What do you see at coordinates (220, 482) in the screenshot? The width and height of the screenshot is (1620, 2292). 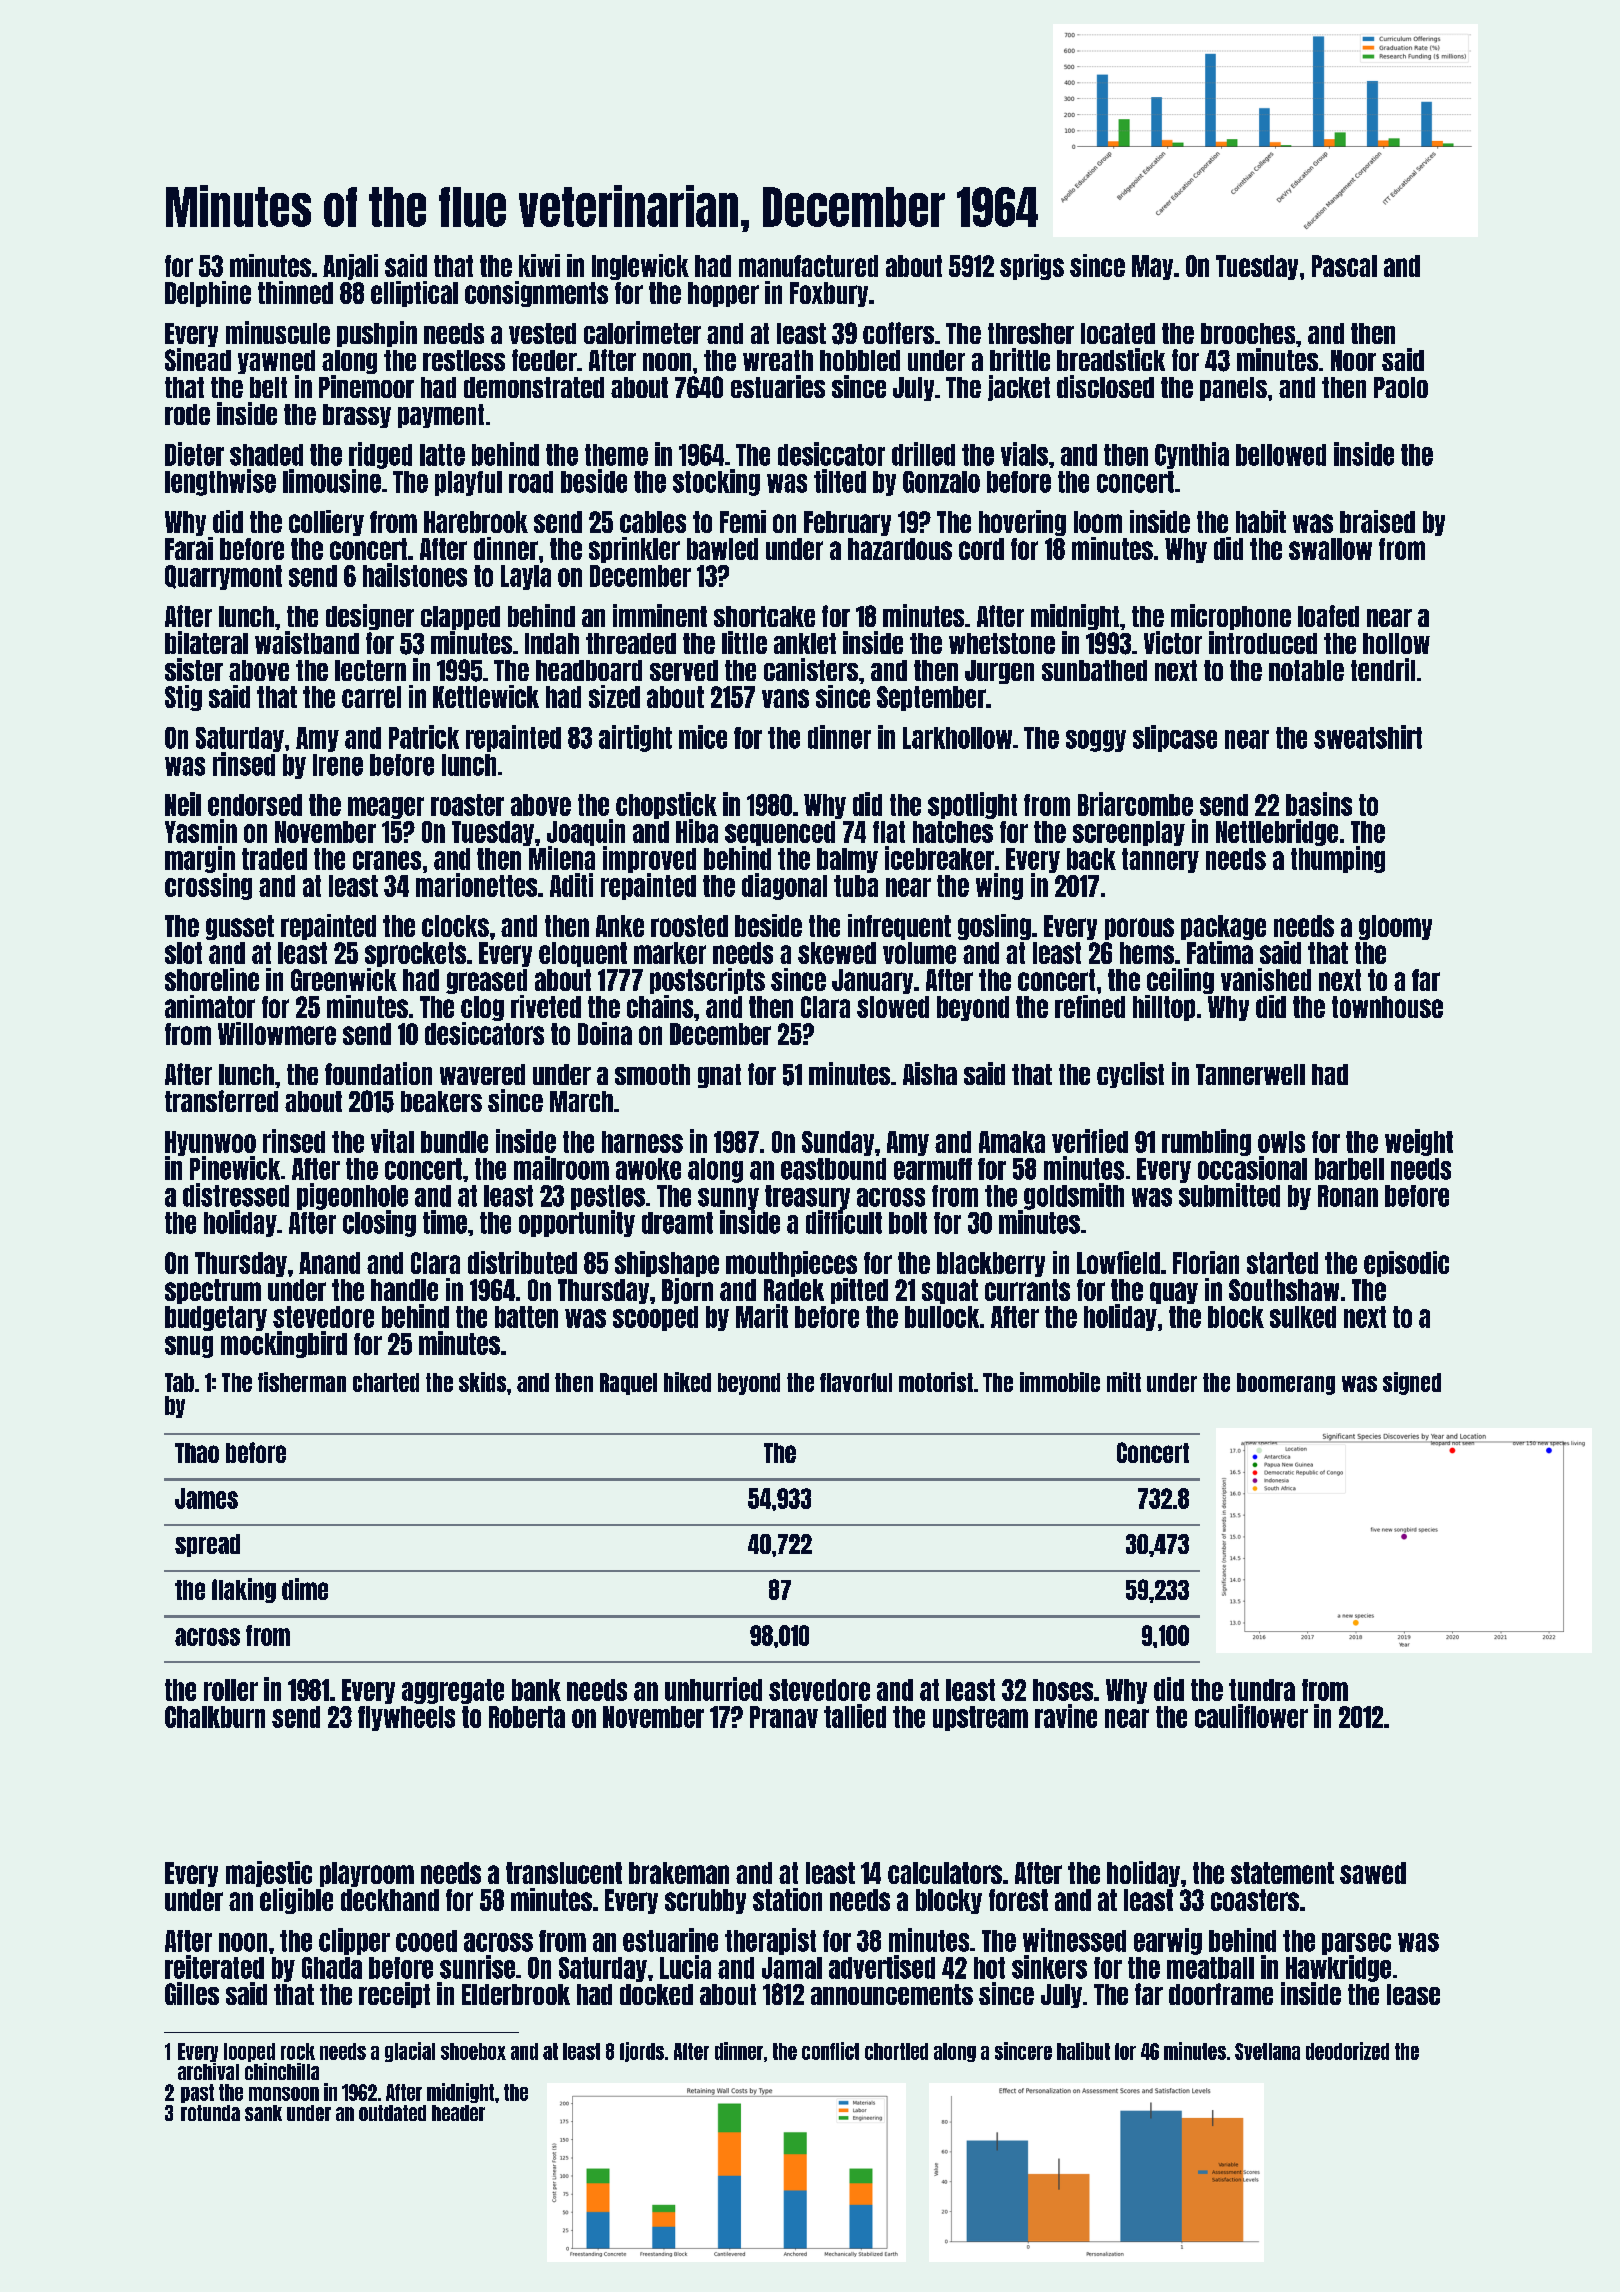 I see `lengthwise` at bounding box center [220, 482].
